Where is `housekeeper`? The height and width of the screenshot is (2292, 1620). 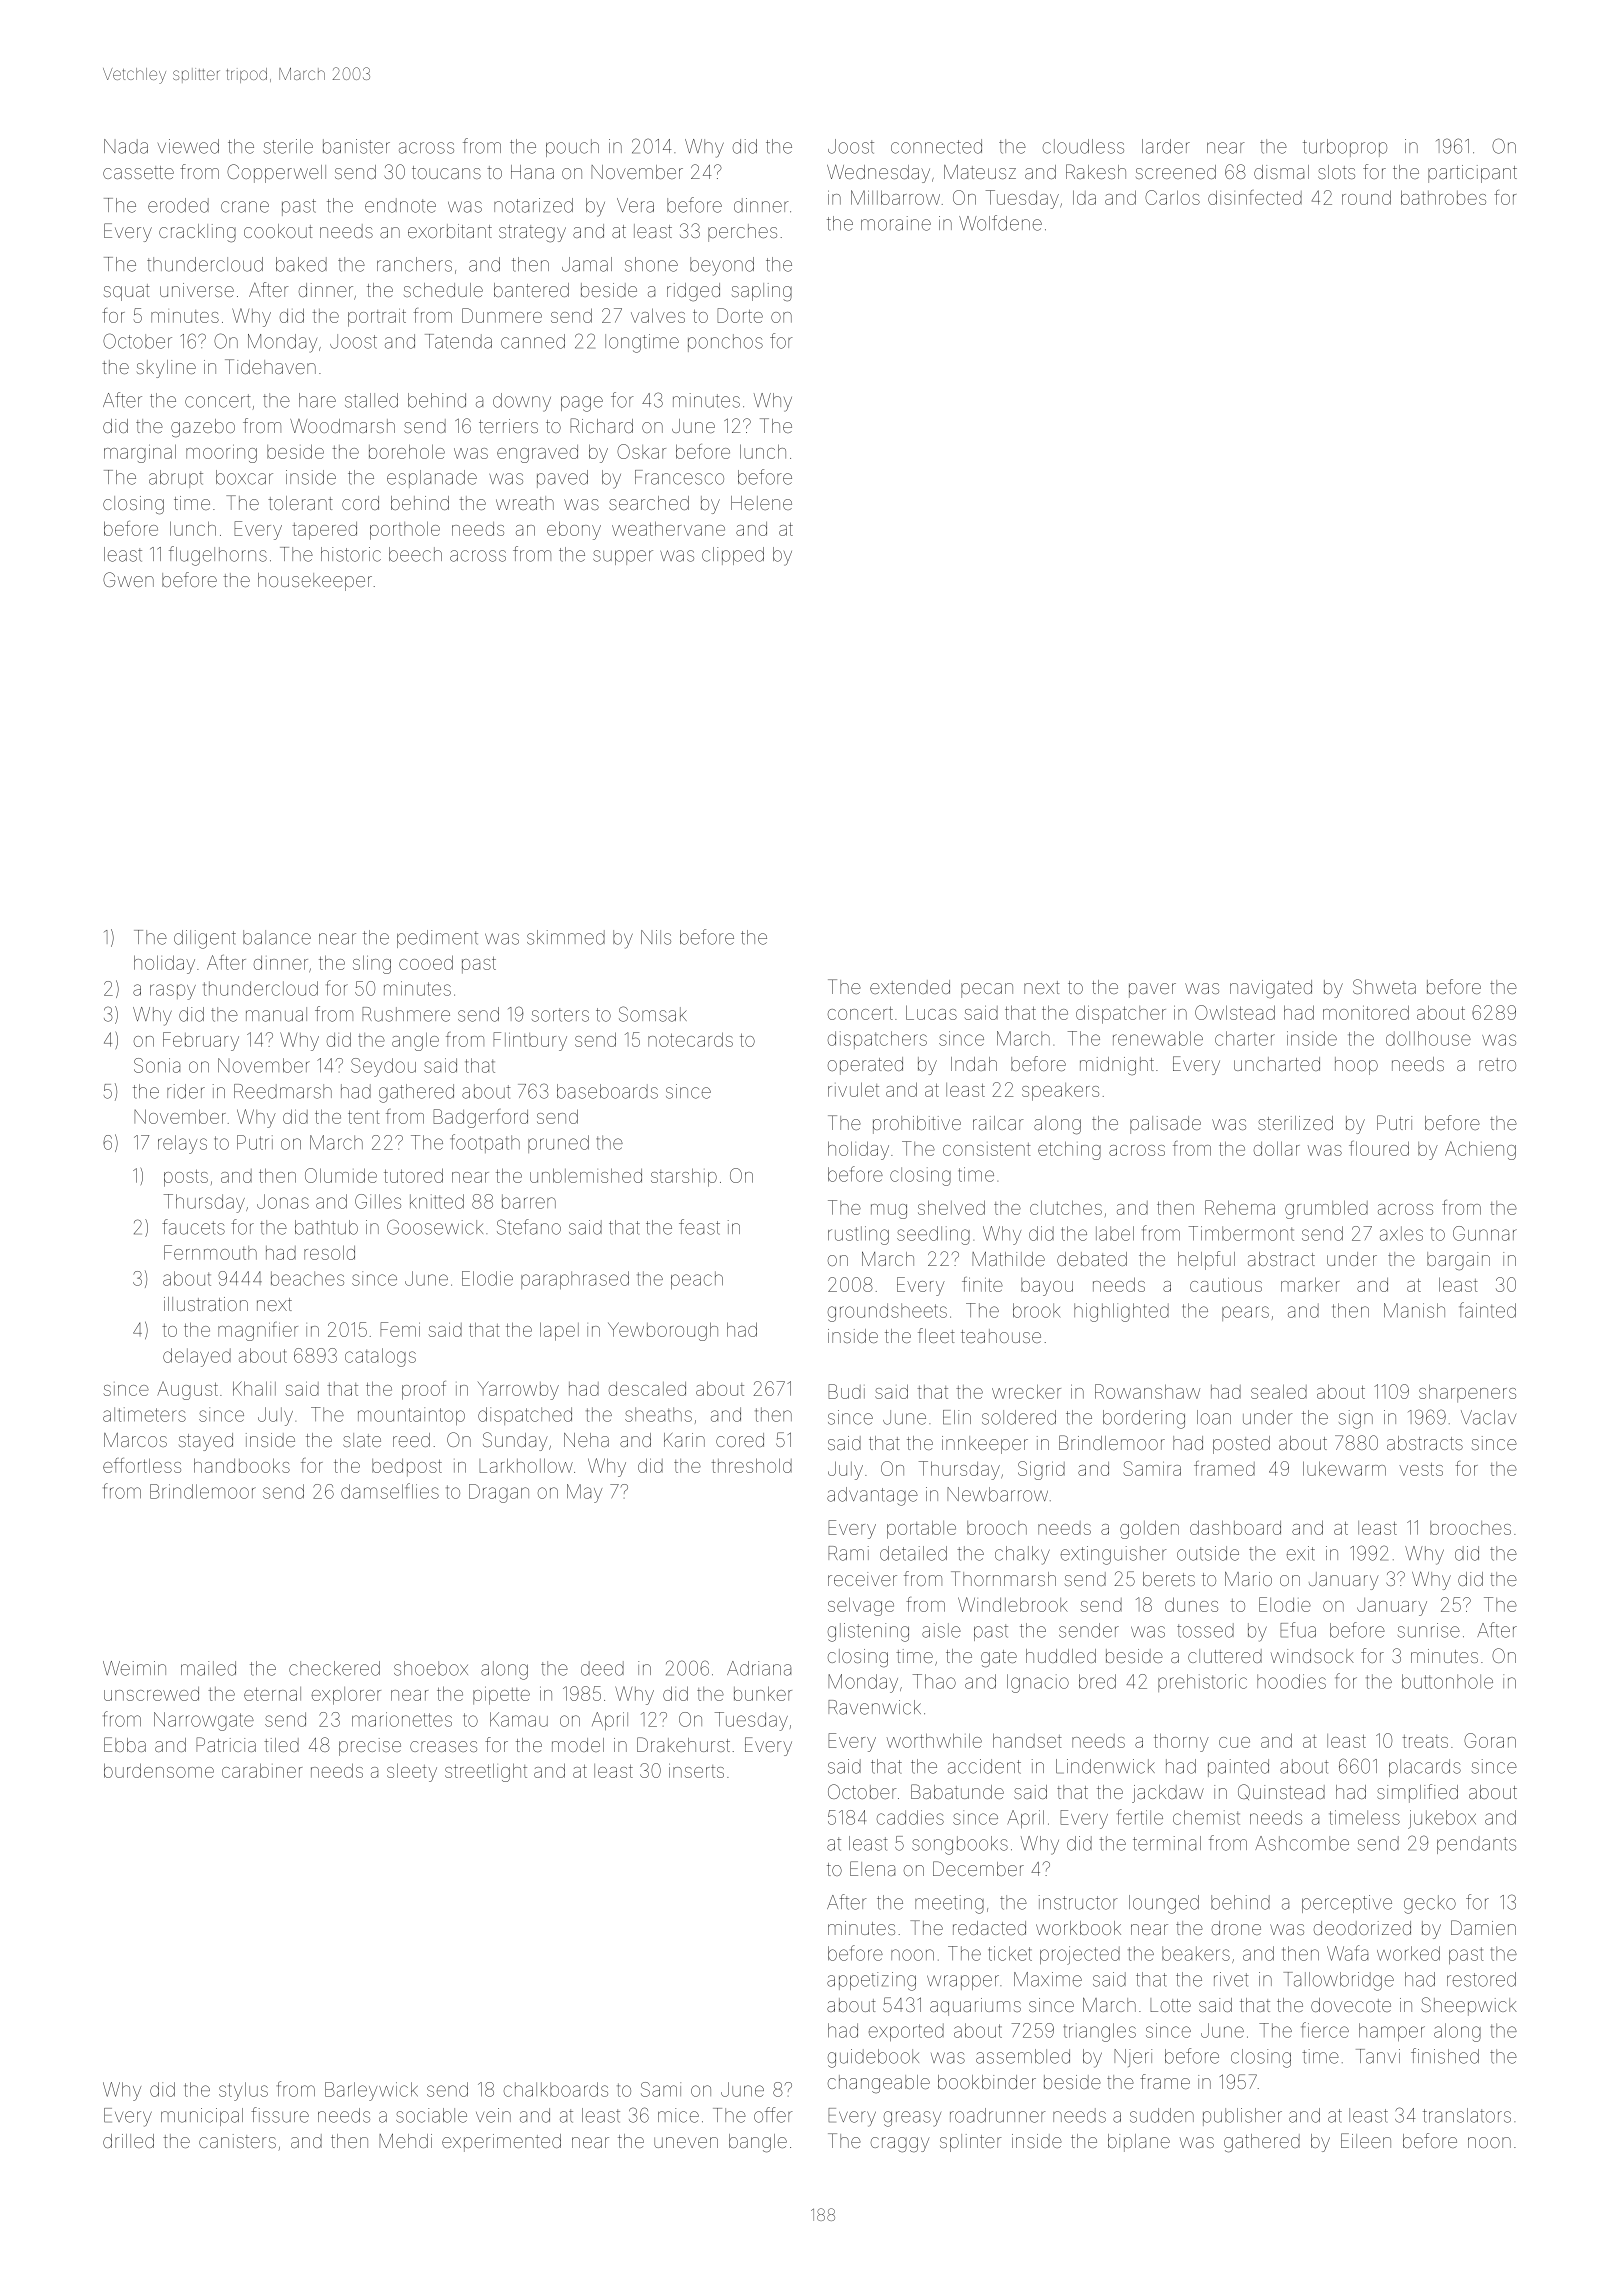
housekeeper is located at coordinates (315, 582).
